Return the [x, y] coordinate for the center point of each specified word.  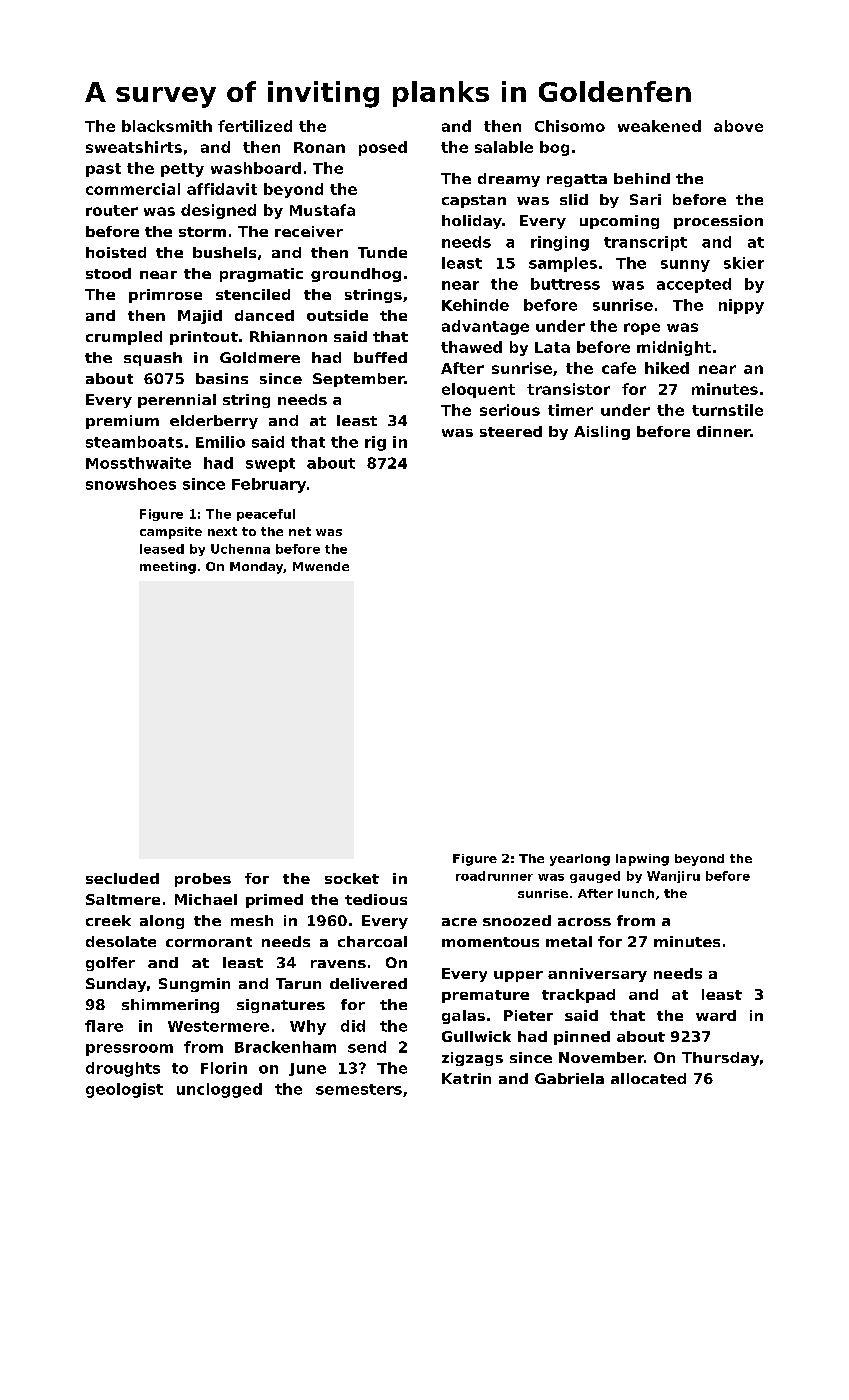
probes [203, 880]
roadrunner [494, 876]
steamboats [134, 442]
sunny [685, 266]
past [103, 170]
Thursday [720, 1059]
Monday [256, 568]
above [738, 126]
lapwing [642, 860]
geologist [124, 1090]
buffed [380, 357]
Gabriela [569, 1078]
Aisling [602, 433]
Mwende [321, 566]
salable [504, 147]
